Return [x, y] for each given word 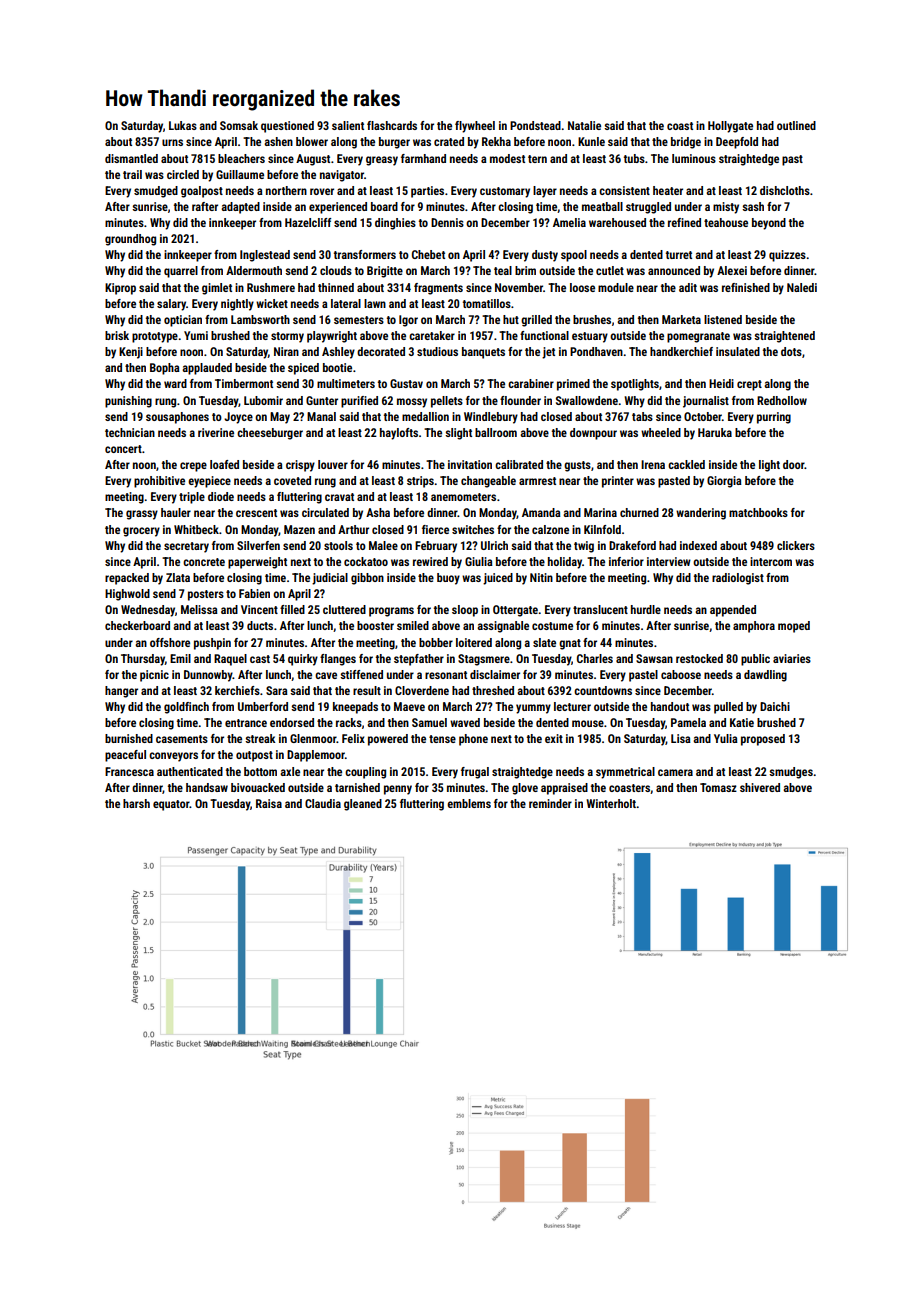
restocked [699, 658]
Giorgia [724, 482]
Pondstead [535, 125]
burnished [129, 738]
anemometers [463, 497]
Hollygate [730, 127]
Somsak [239, 125]
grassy [142, 515]
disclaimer [495, 674]
